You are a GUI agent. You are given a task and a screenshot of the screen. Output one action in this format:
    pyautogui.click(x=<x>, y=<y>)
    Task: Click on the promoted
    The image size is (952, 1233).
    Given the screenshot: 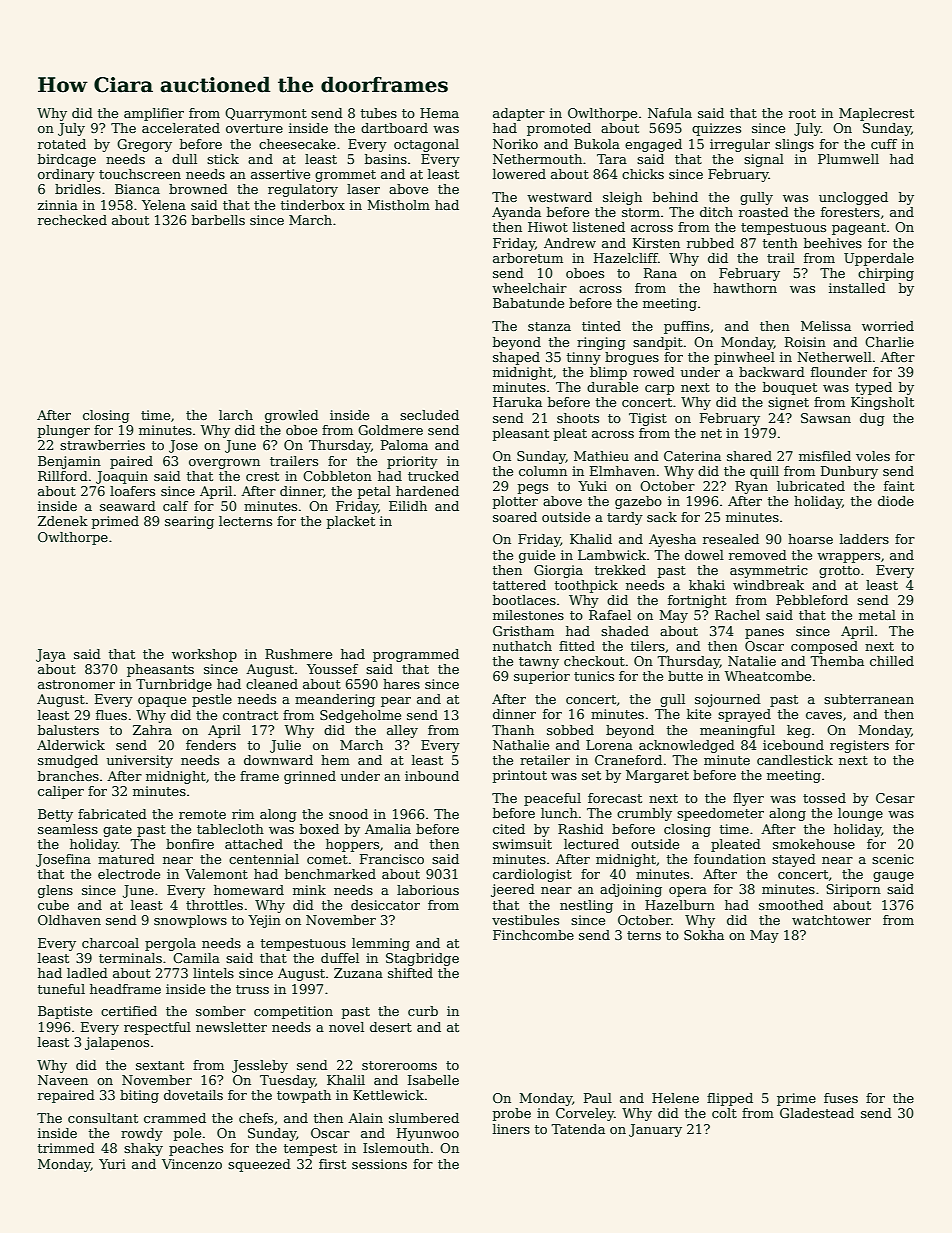 What is the action you would take?
    pyautogui.click(x=559, y=129)
